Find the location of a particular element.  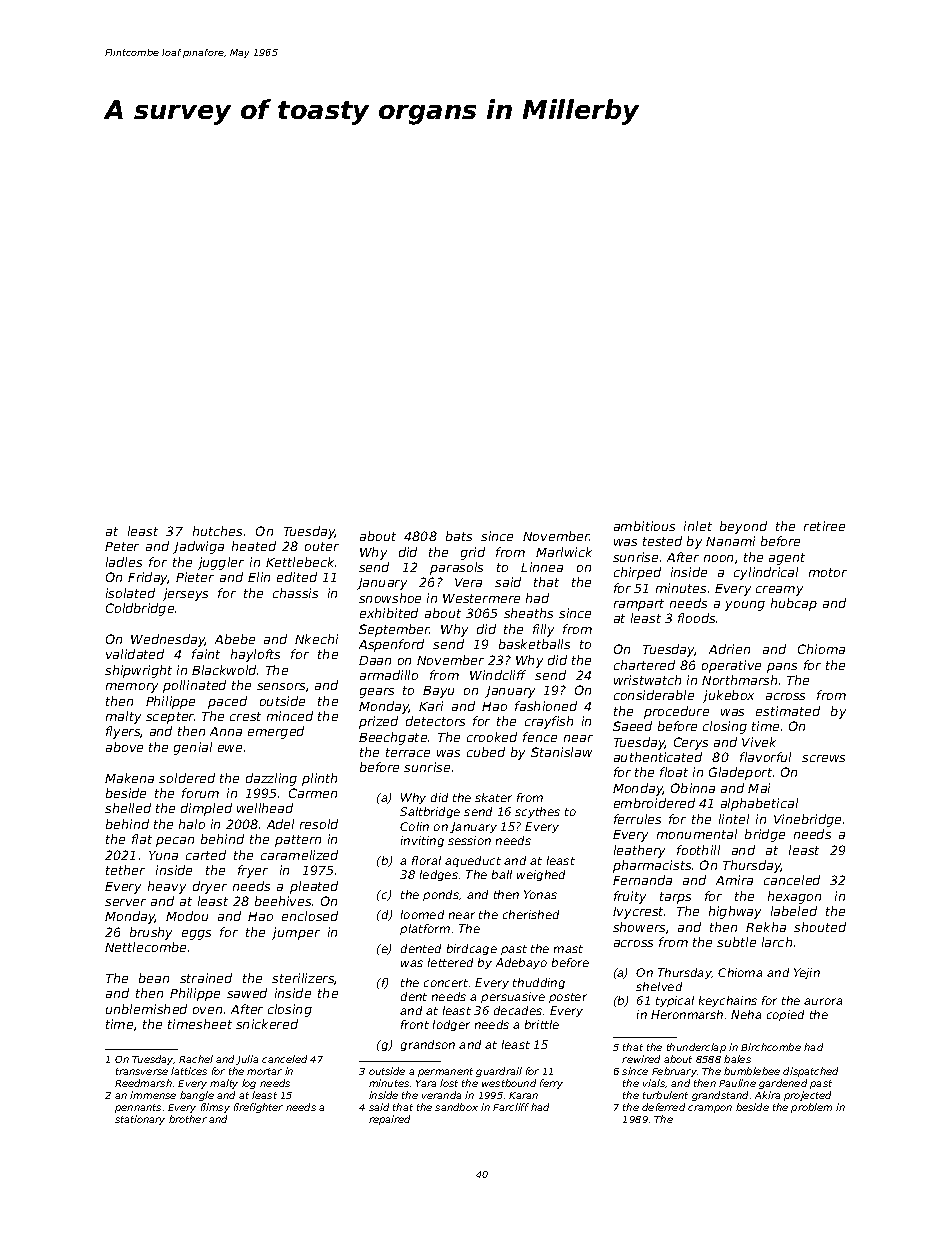

ferry is located at coordinates (551, 1084).
